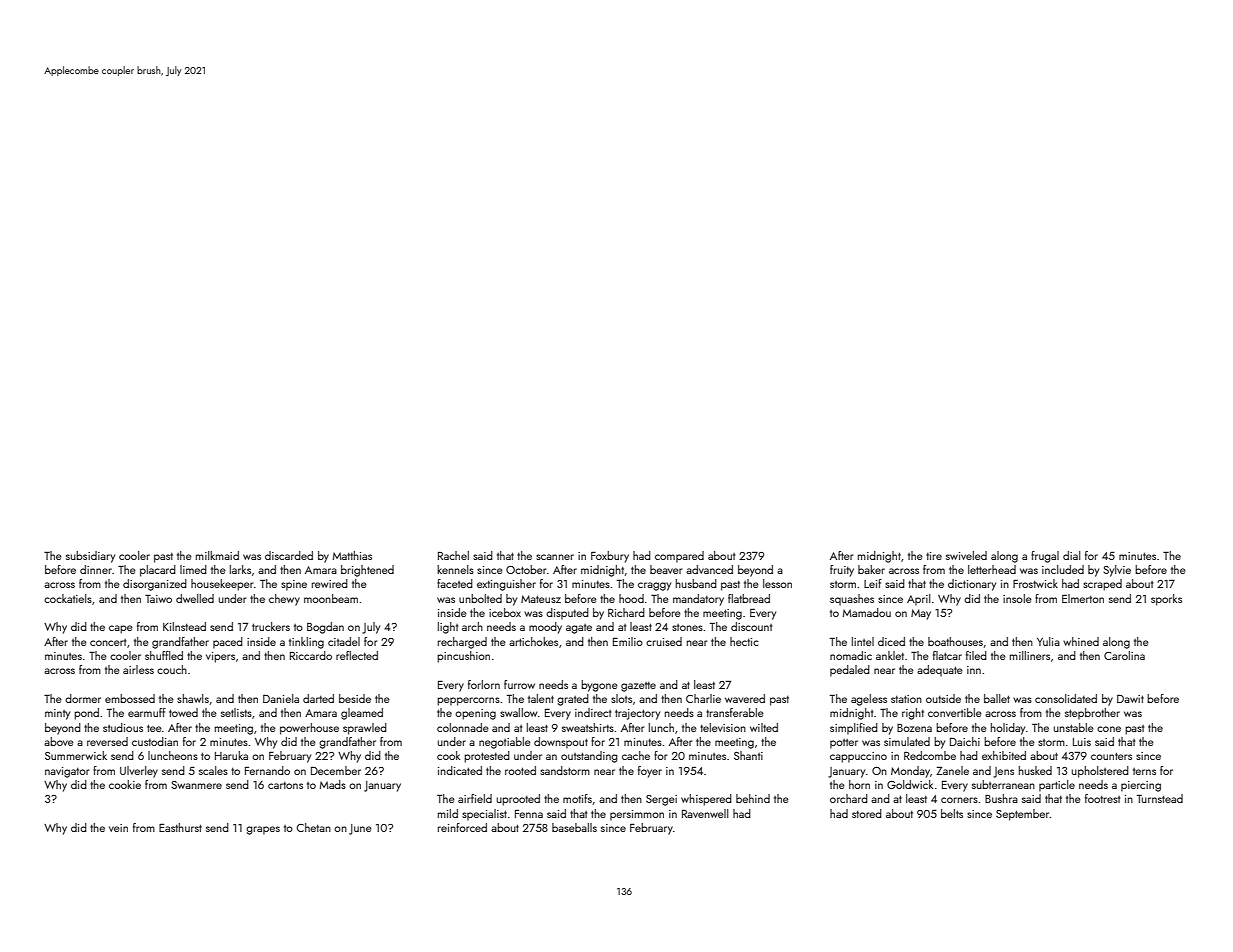 The image size is (1233, 952). I want to click on Shanti, so click(748, 755).
